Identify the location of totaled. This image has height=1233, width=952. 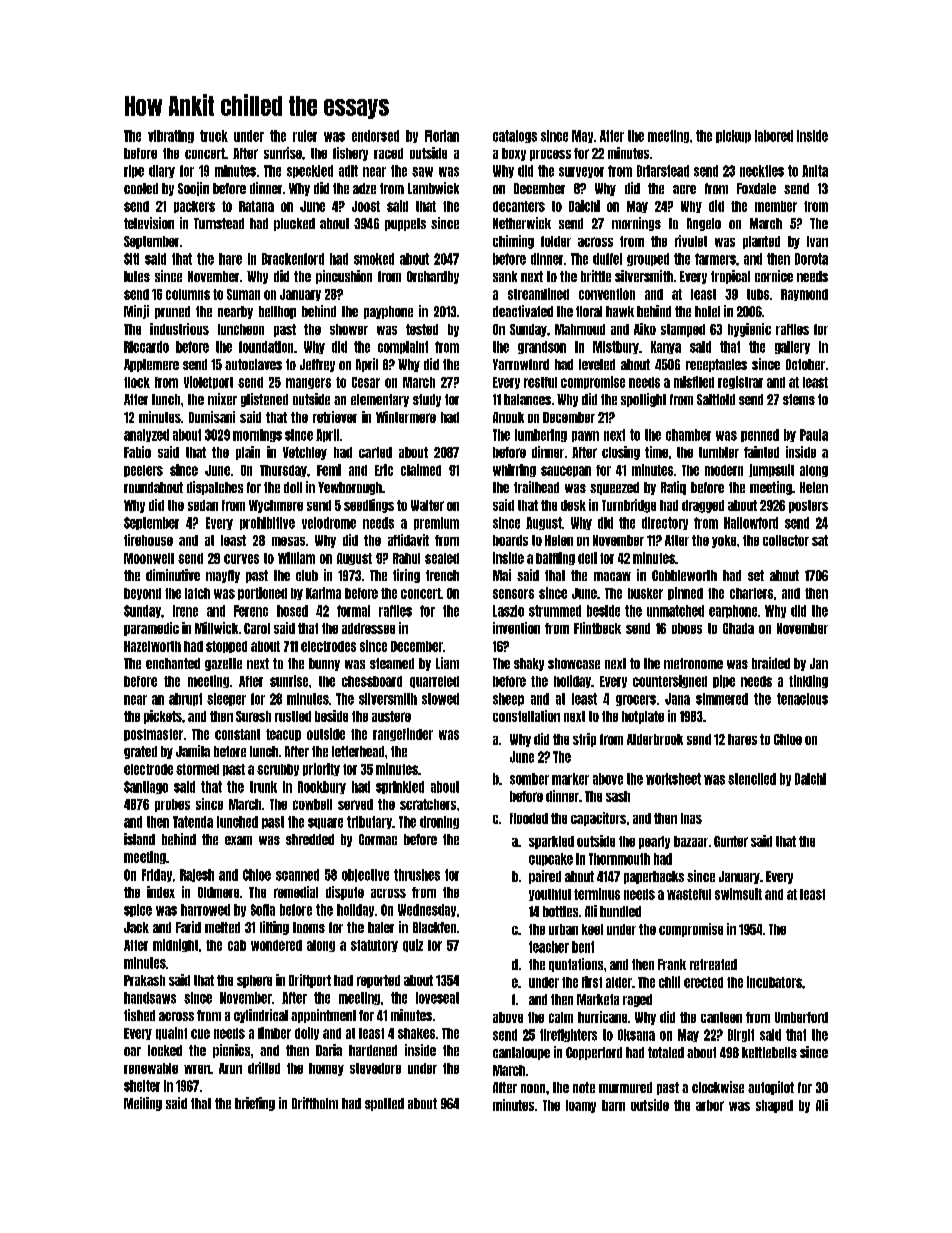
(666, 1052).
